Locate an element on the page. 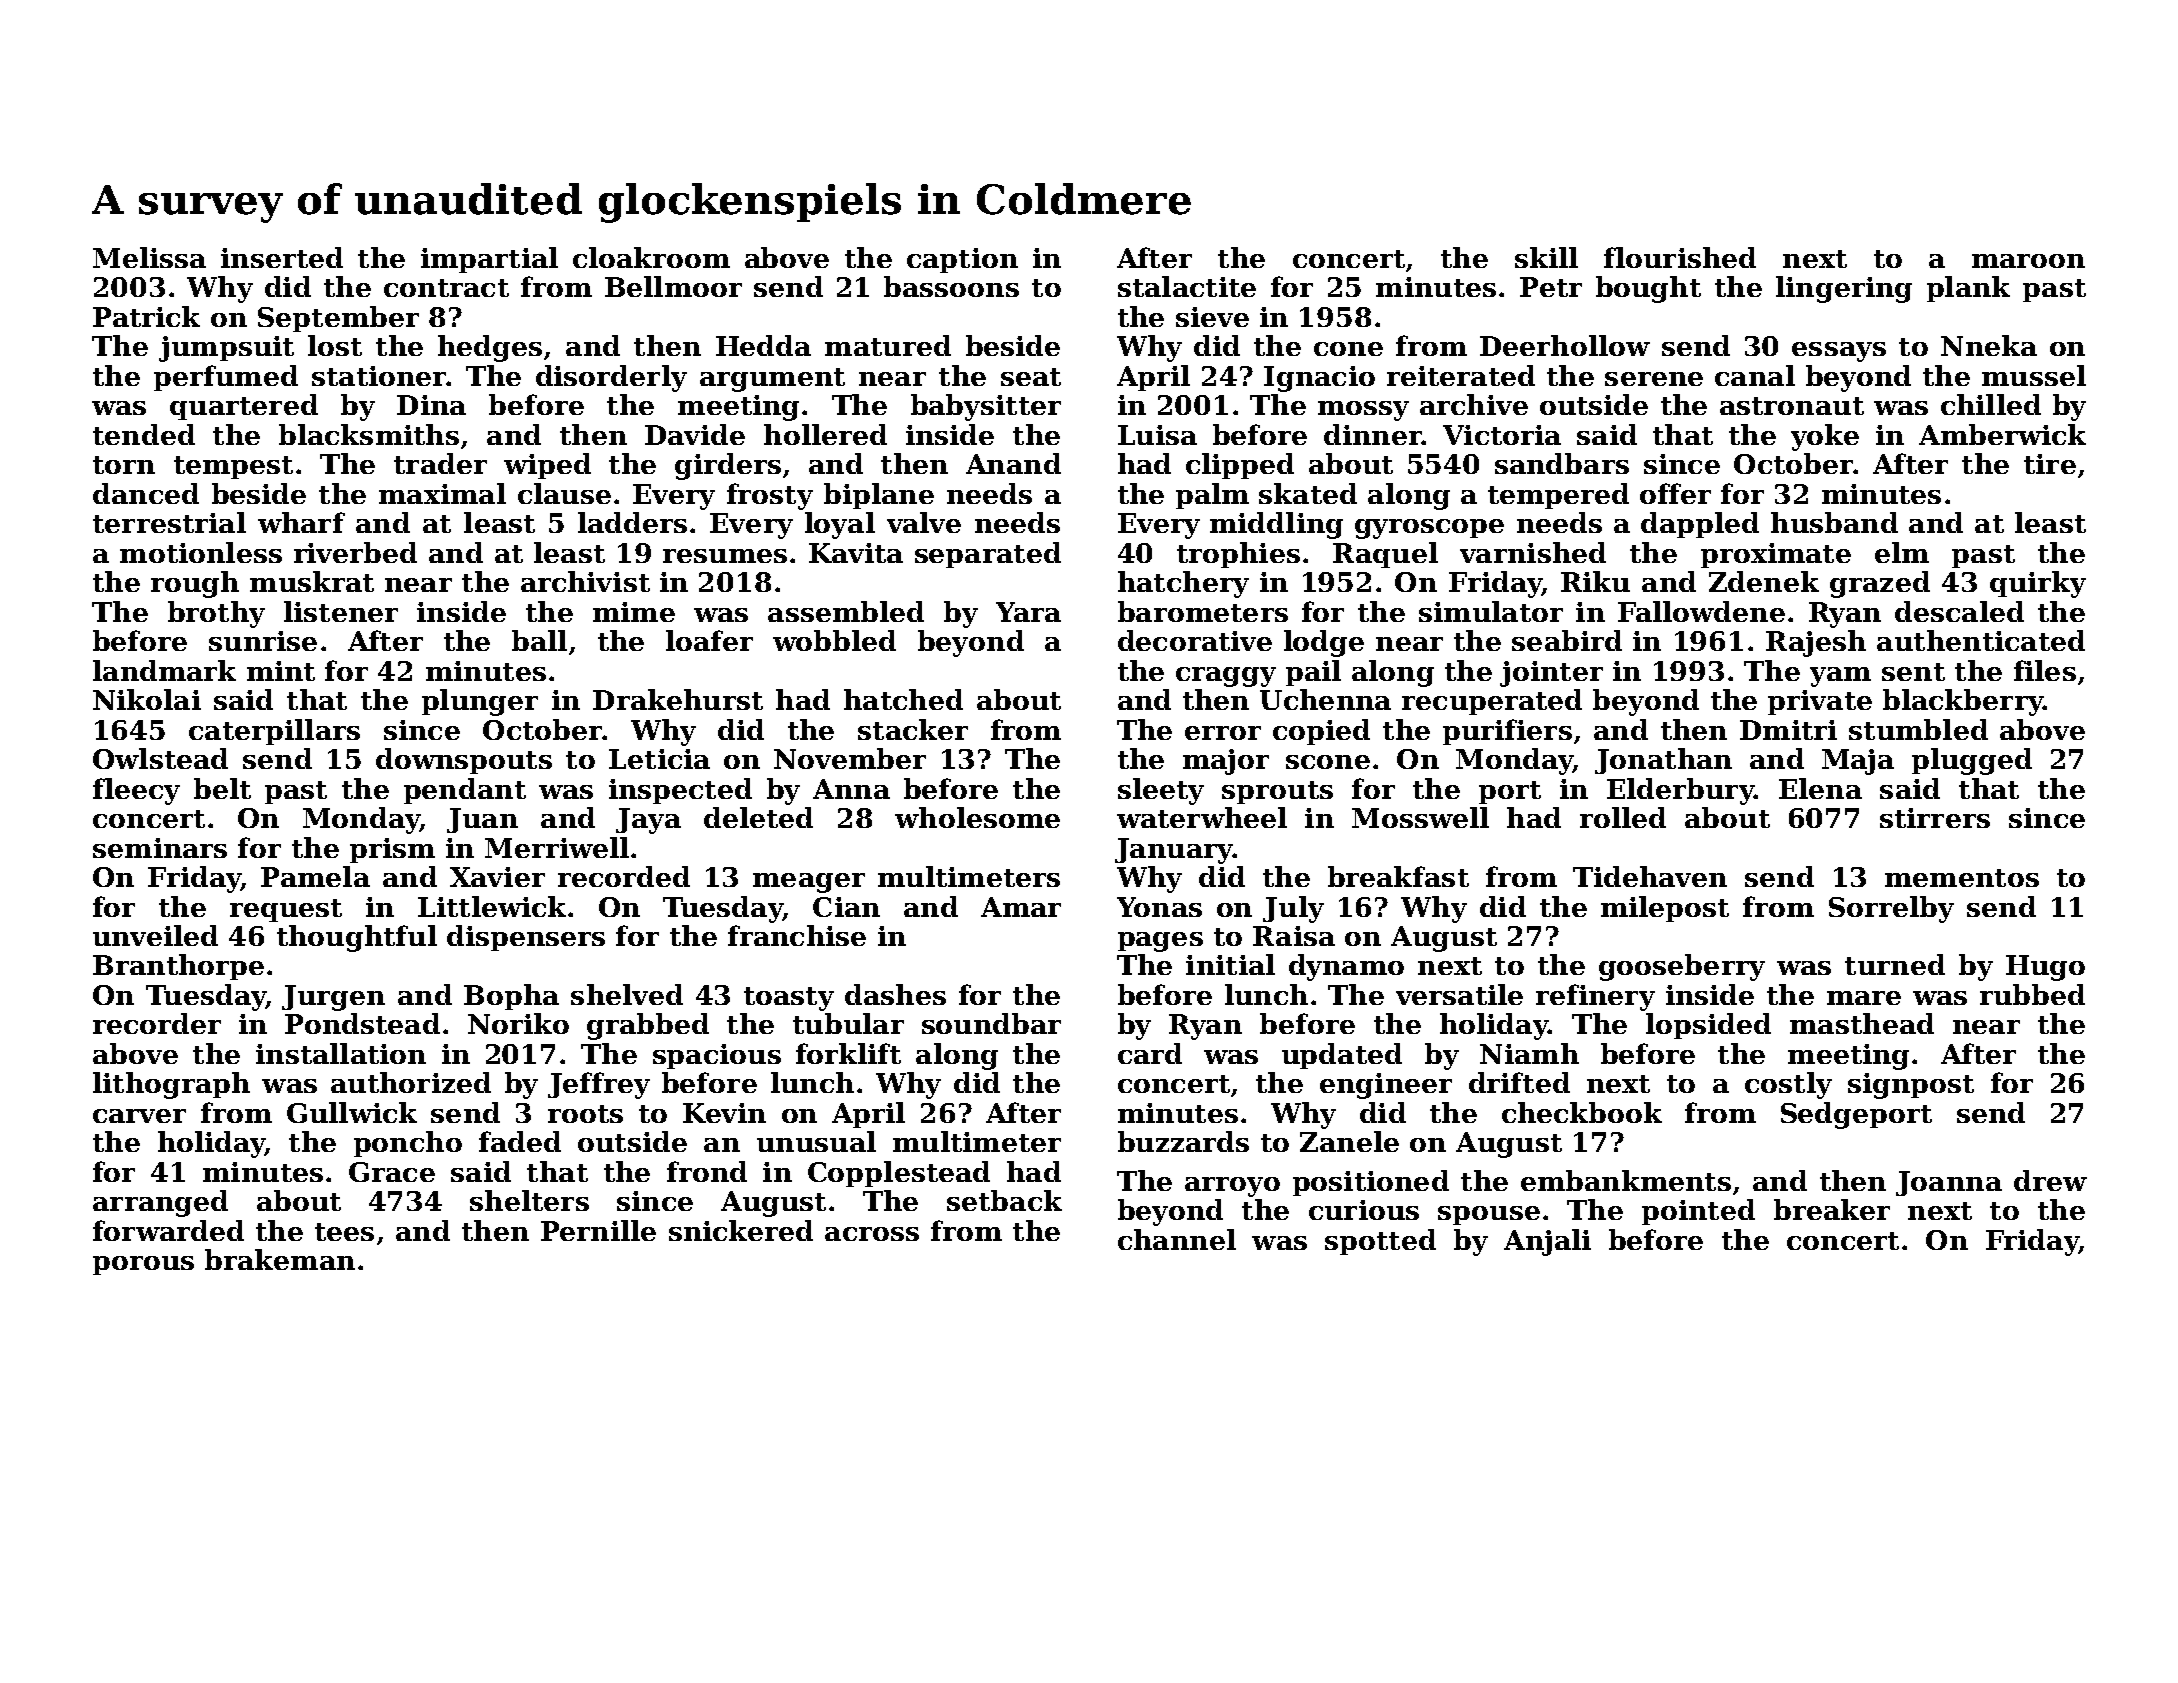 The width and height of the page is (2178, 1683). mint is located at coordinates (281, 671).
